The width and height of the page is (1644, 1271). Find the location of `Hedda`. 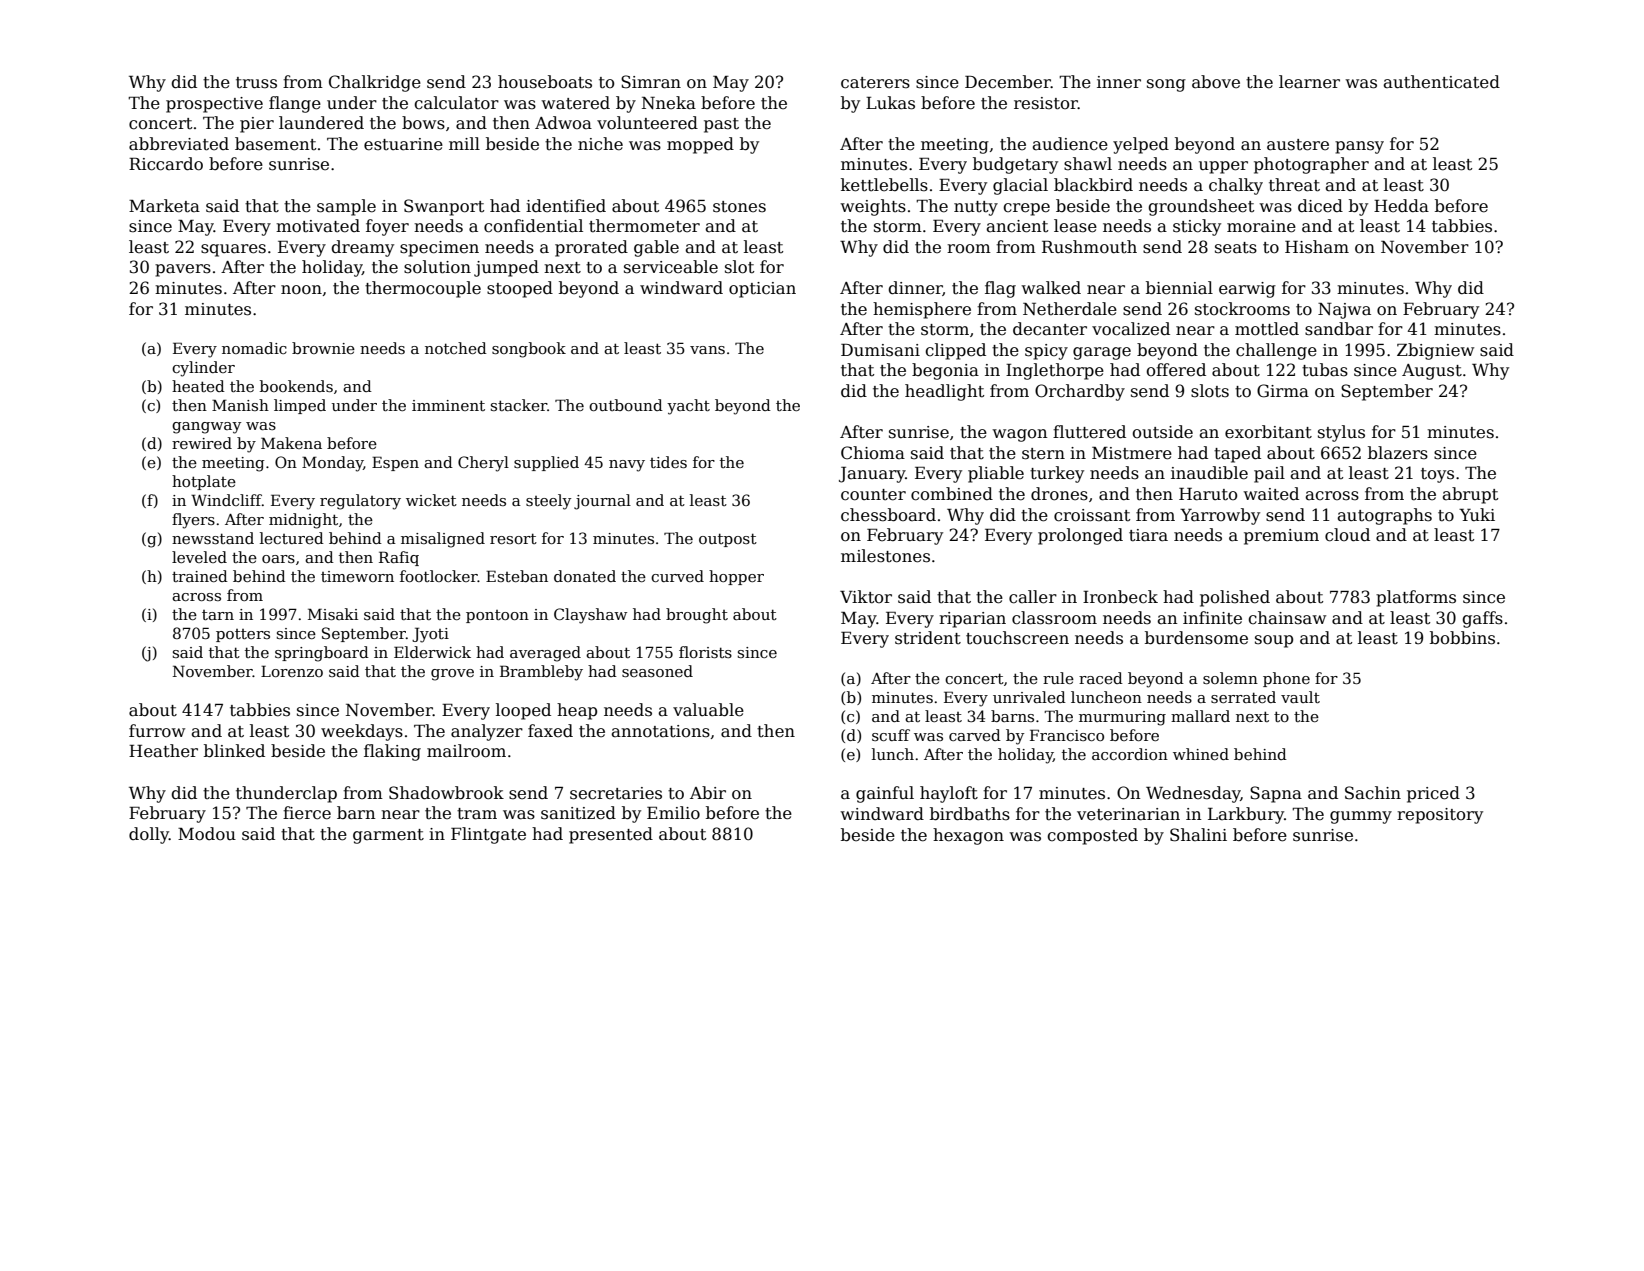

Hedda is located at coordinates (1401, 206).
